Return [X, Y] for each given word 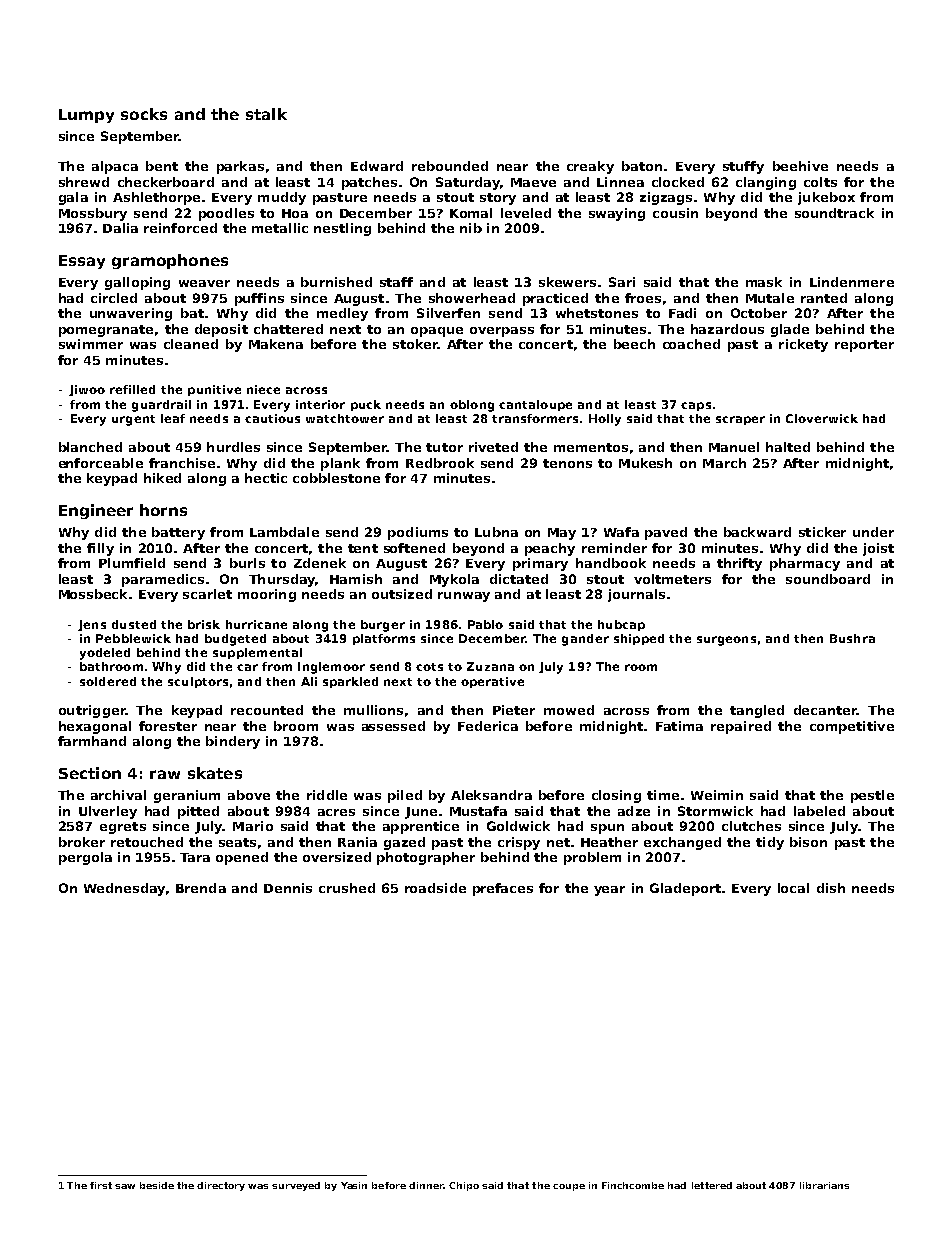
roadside [435, 888]
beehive [800, 166]
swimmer [91, 344]
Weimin [717, 795]
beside [157, 1185]
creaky [590, 167]
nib [471, 228]
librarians [824, 1185]
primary [540, 564]
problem [592, 858]
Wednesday [124, 889]
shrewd [84, 182]
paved [666, 533]
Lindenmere [852, 282]
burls [247, 563]
